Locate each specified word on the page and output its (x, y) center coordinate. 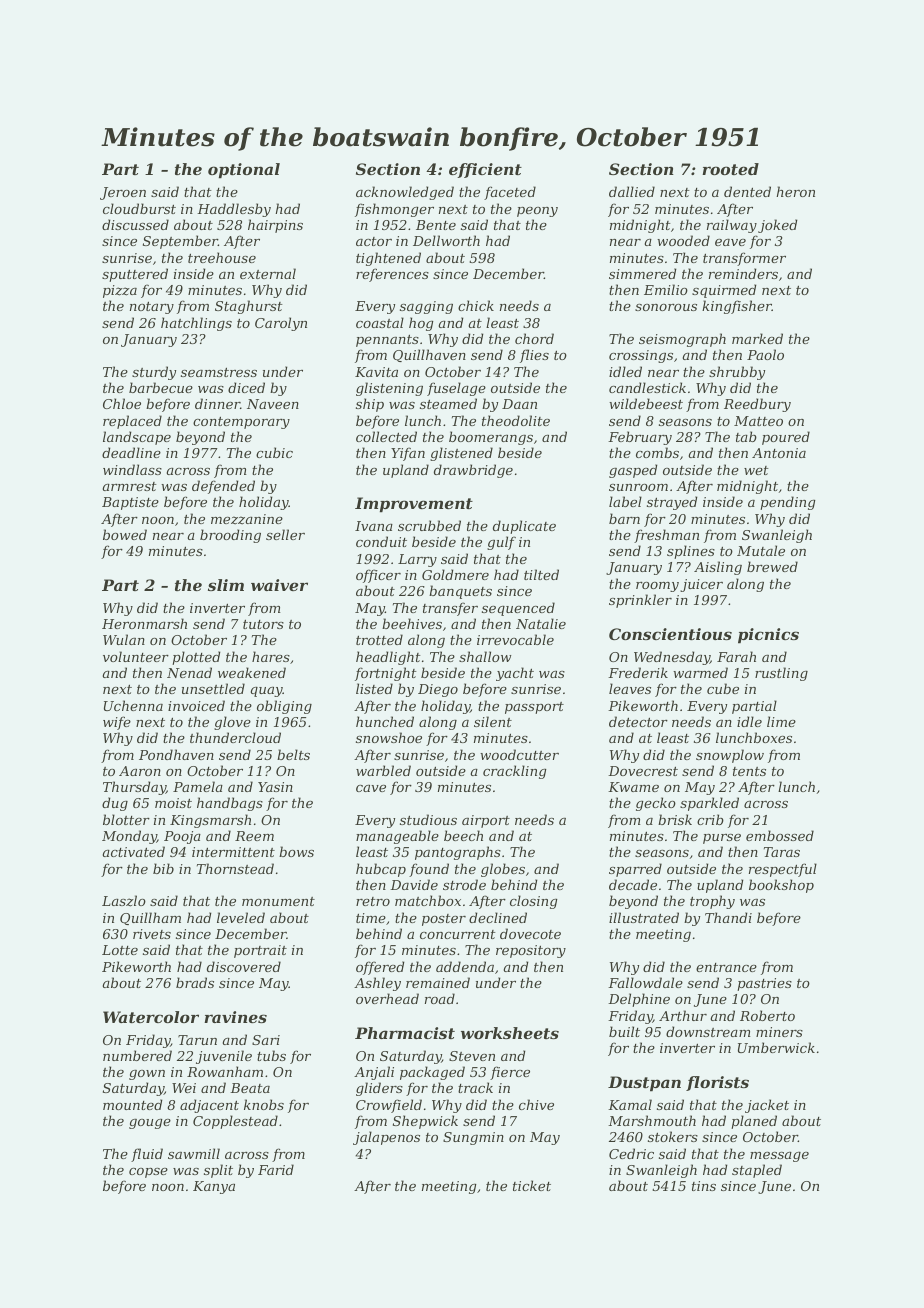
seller (285, 534)
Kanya (214, 1187)
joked (777, 226)
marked (757, 338)
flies (534, 356)
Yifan (408, 454)
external (268, 273)
